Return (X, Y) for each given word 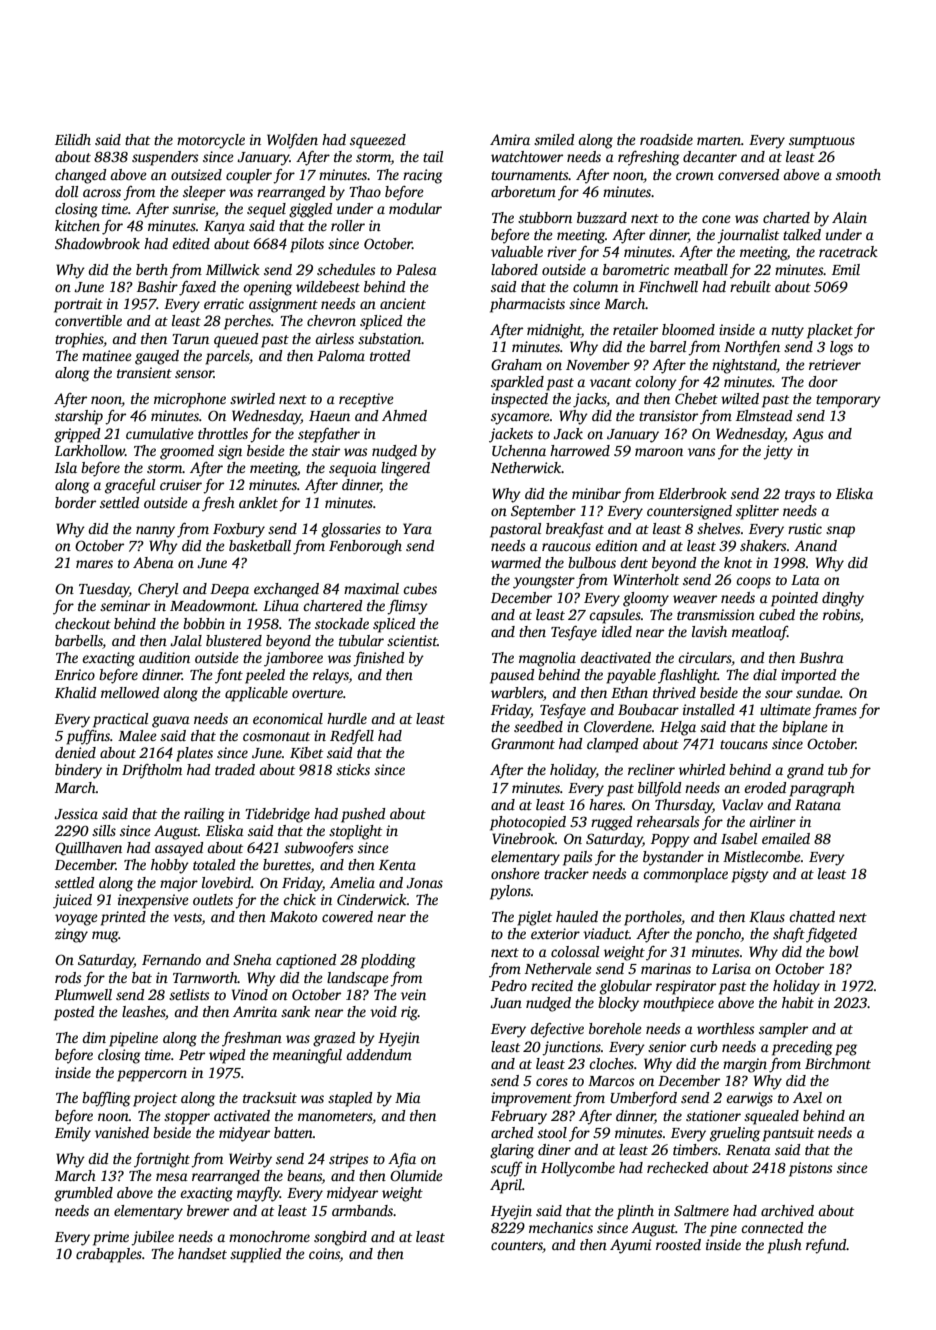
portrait (78, 305)
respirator (686, 987)
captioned (306, 961)
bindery (78, 771)
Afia (402, 1160)
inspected (519, 400)
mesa (172, 1177)
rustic (805, 528)
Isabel (739, 838)
